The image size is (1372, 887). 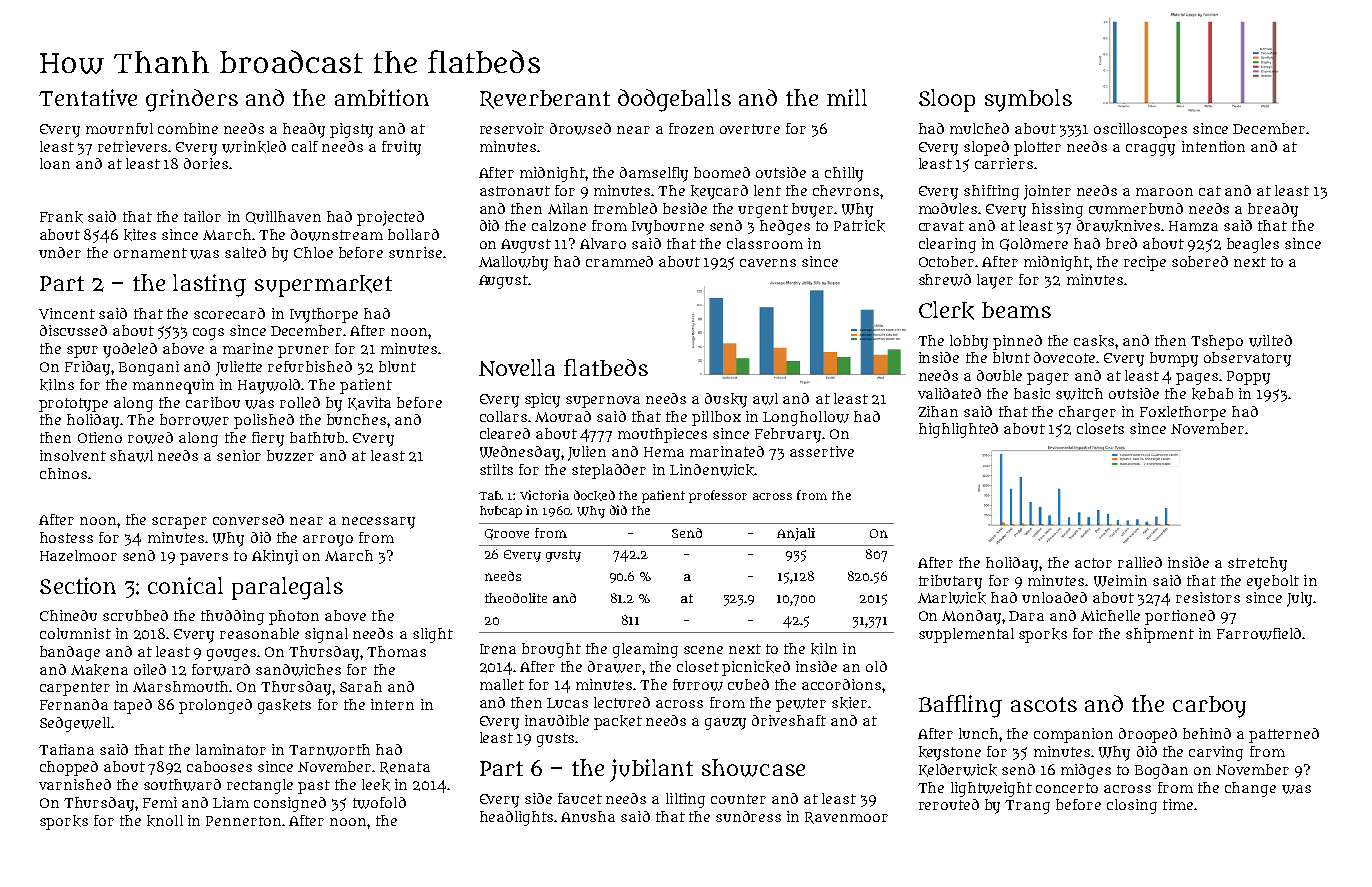 What do you see at coordinates (1132, 806) in the image?
I see `closing` at bounding box center [1132, 806].
